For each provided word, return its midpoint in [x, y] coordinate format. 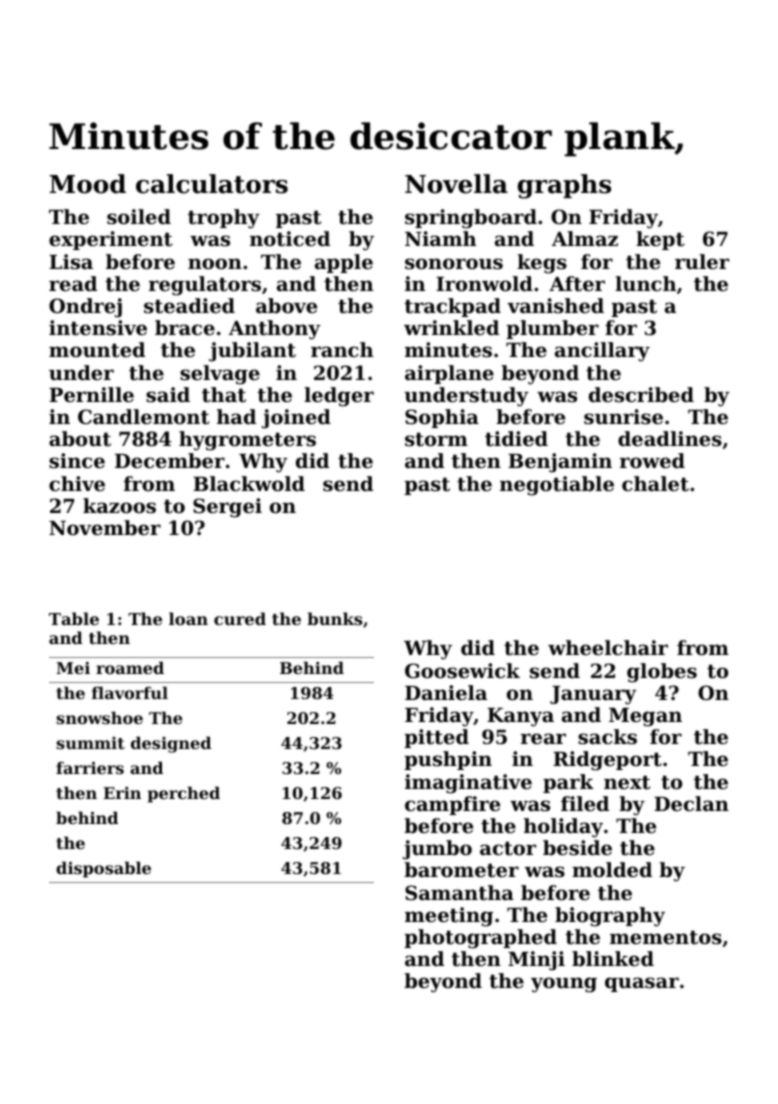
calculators [212, 184]
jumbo [437, 850]
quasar [642, 984]
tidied [516, 439]
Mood [88, 184]
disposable [103, 869]
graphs [564, 186]
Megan [645, 717]
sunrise [623, 416]
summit [90, 743]
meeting [449, 917]
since [77, 460]
